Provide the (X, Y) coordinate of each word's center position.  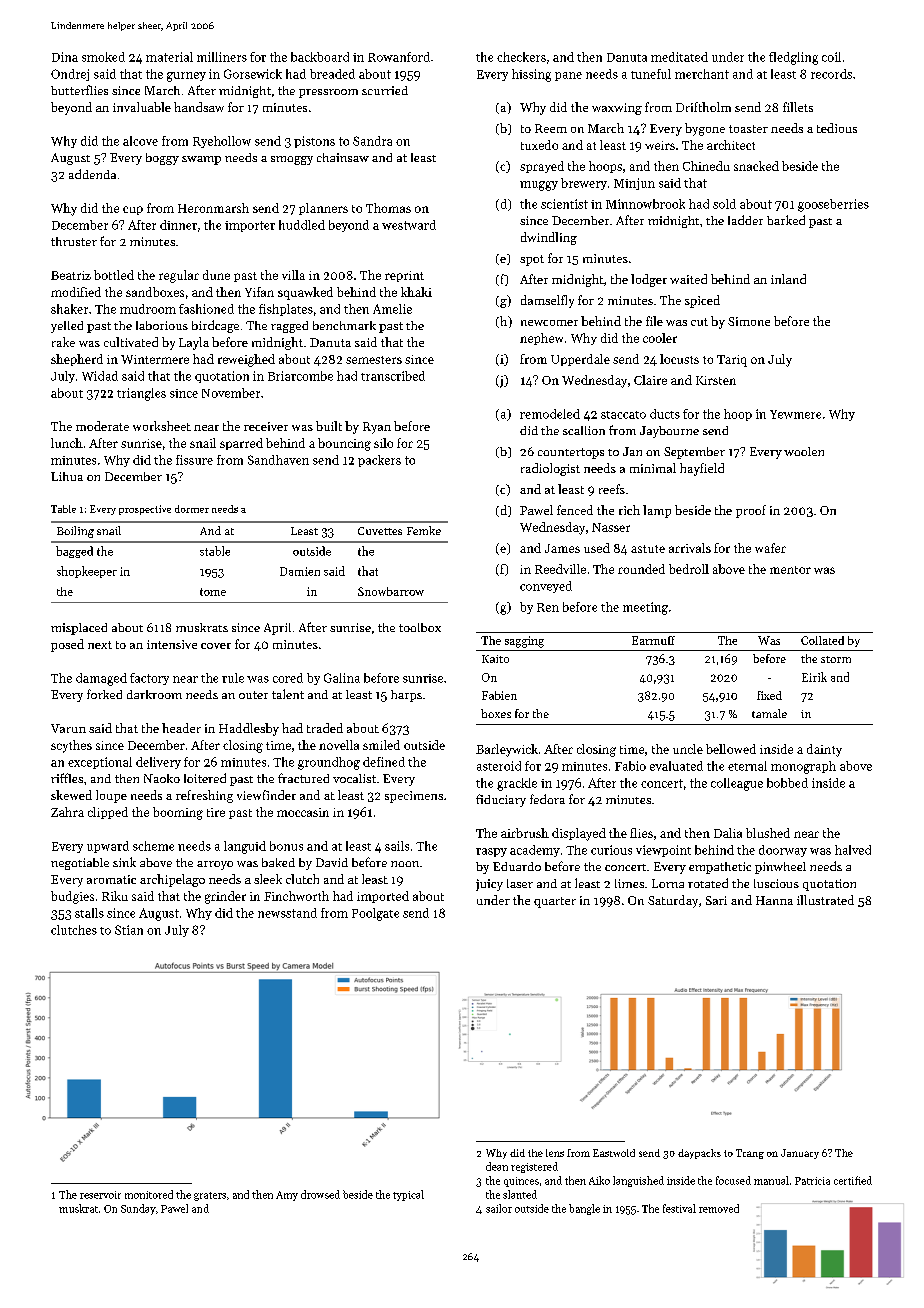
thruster (74, 241)
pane (568, 76)
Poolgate (375, 914)
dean (497, 1166)
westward (409, 225)
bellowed (731, 749)
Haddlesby (249, 729)
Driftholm (703, 107)
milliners (222, 57)
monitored (149, 1194)
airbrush (525, 833)
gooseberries (833, 205)
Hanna (774, 900)
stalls (89, 913)
